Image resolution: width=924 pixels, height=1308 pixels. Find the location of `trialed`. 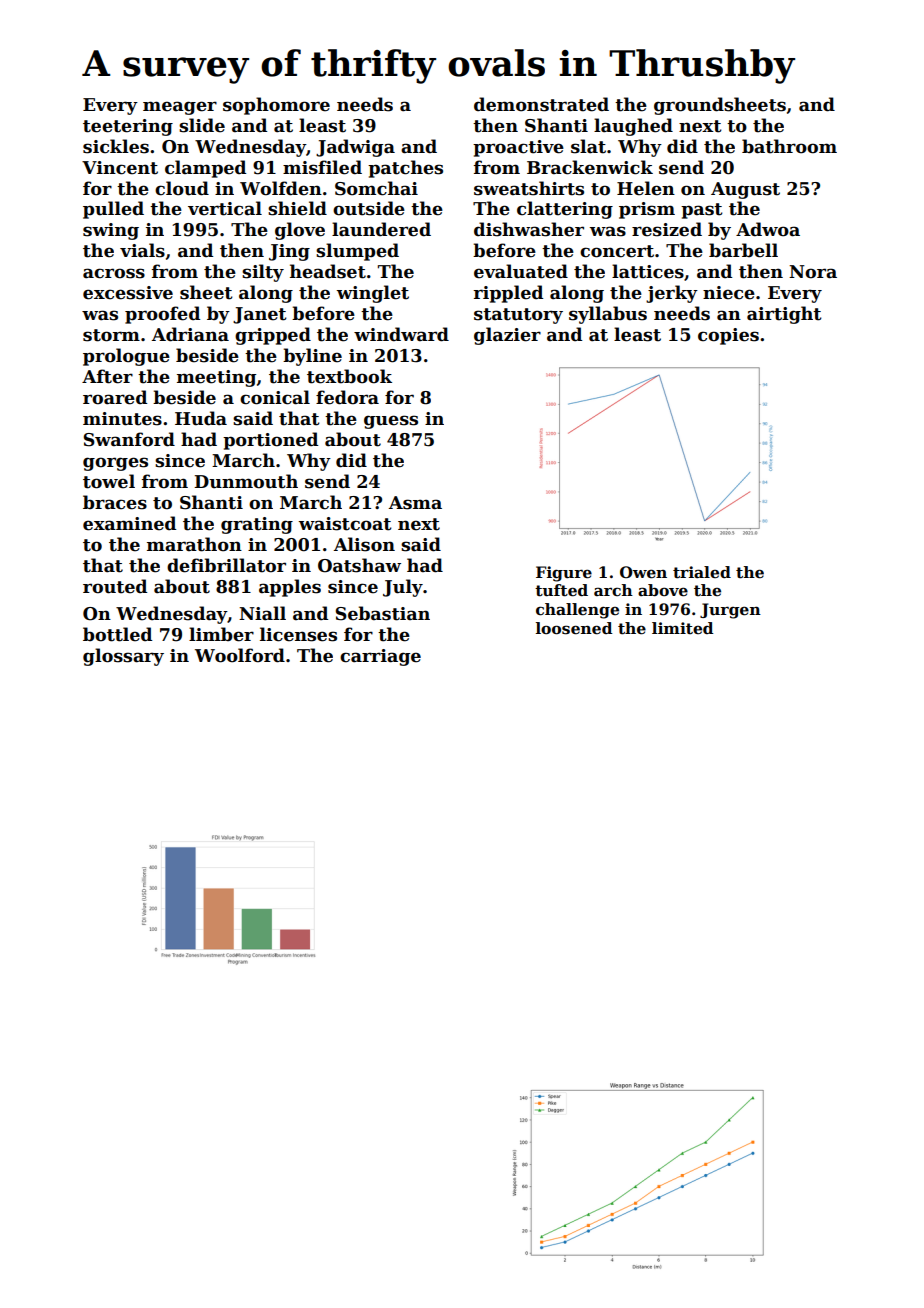

trialed is located at coordinates (702, 572).
